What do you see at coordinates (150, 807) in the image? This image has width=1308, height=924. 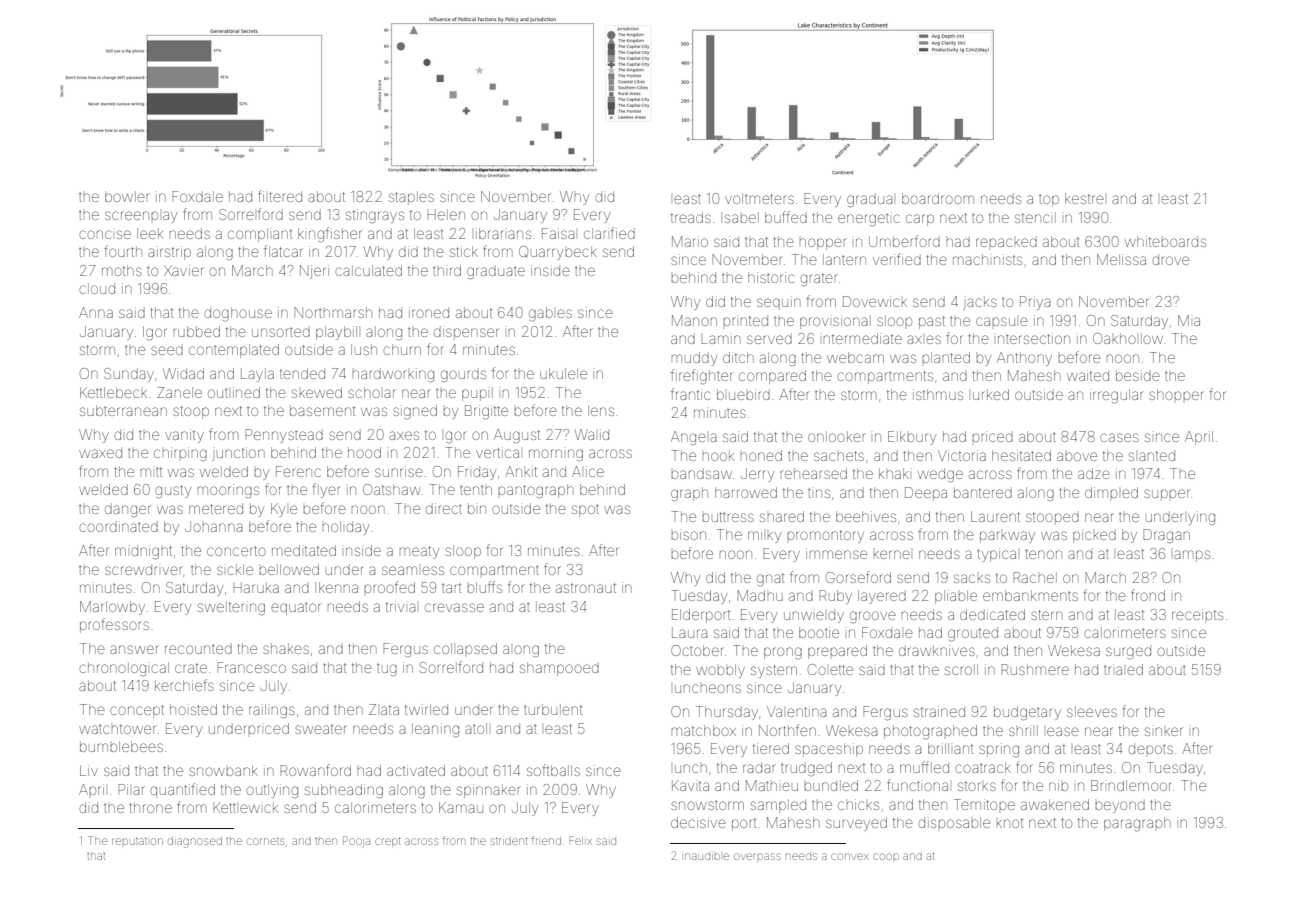 I see `throne` at bounding box center [150, 807].
